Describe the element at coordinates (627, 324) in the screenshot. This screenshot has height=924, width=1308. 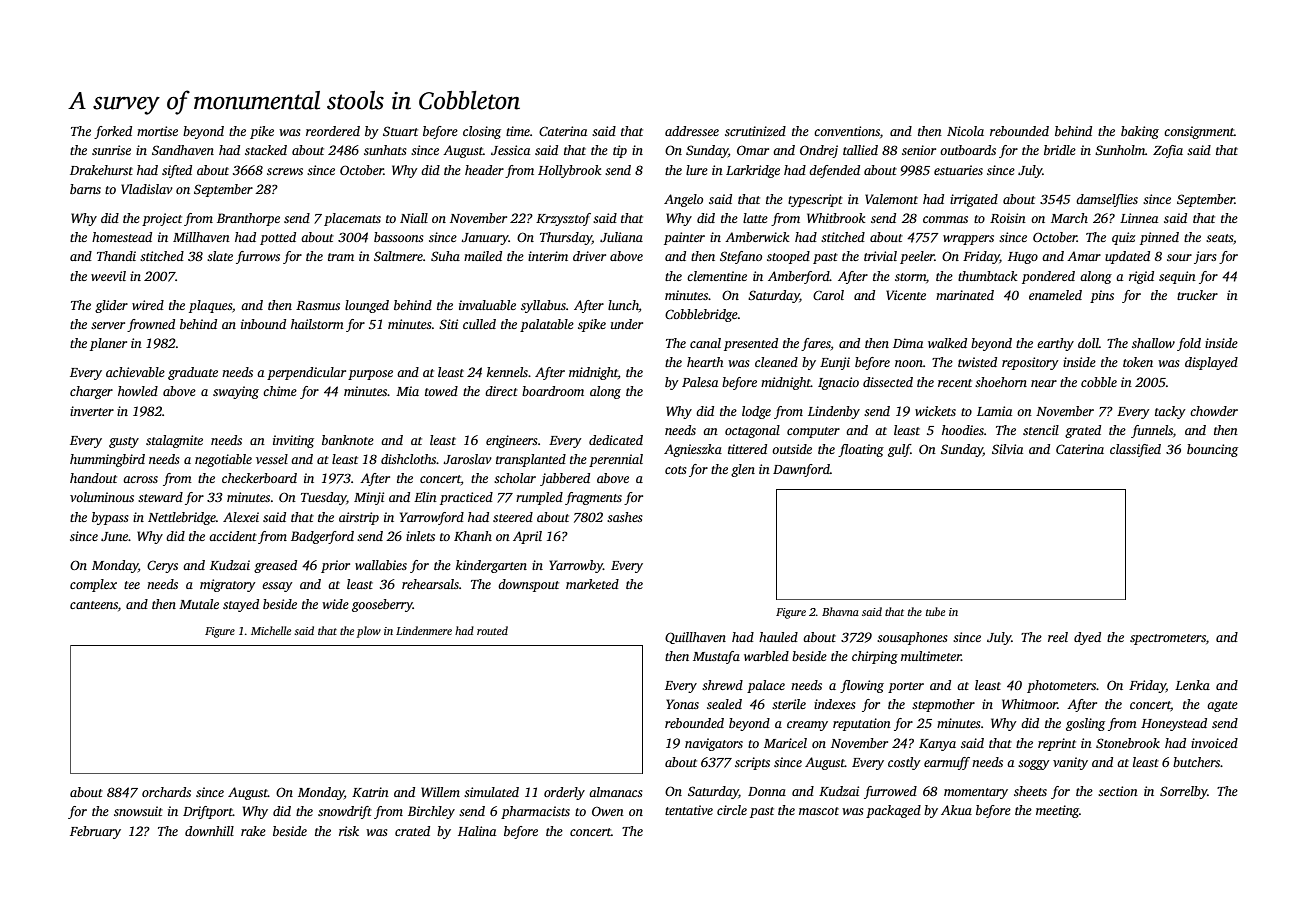
I see `under` at that location.
